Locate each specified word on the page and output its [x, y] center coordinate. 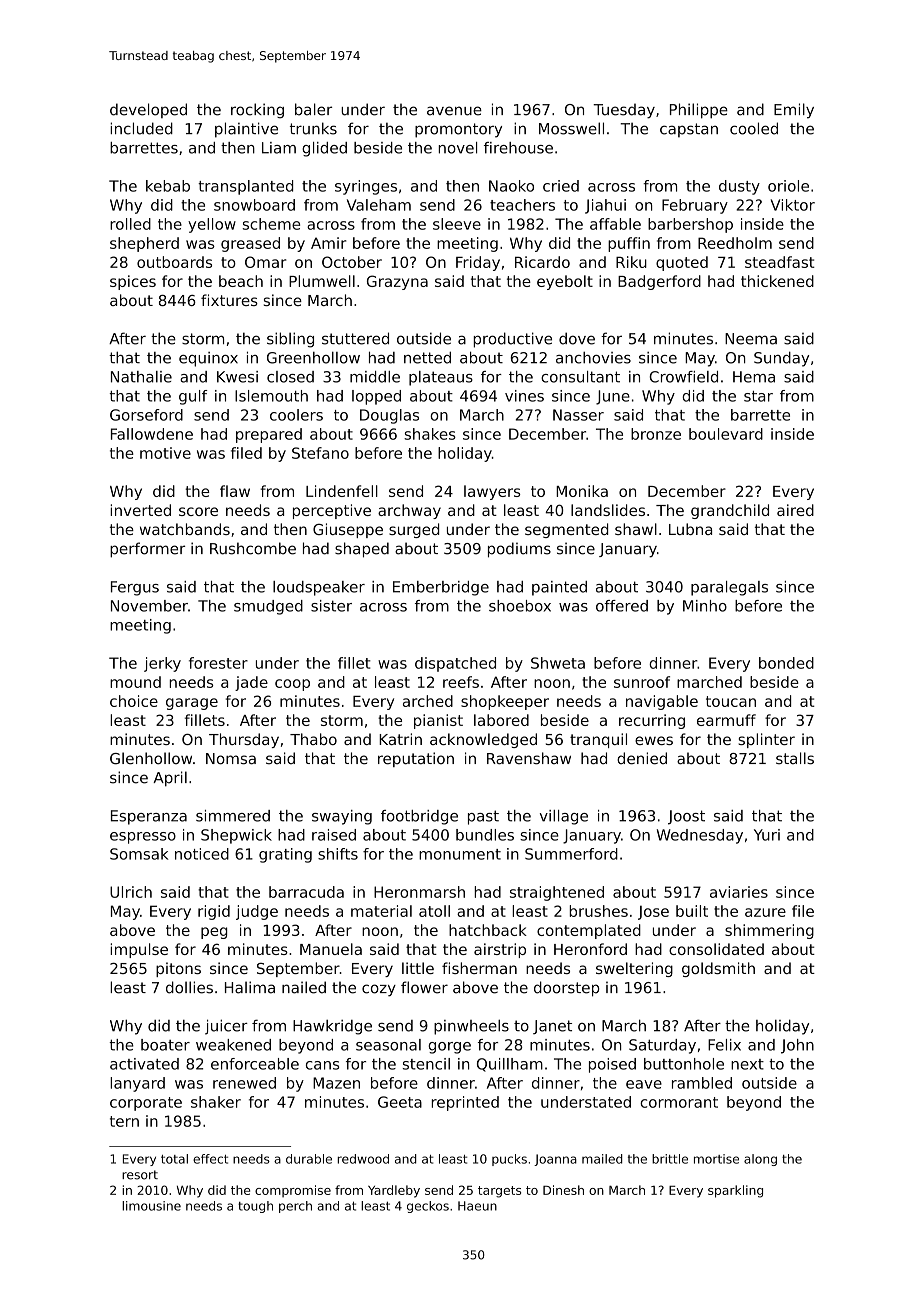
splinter [766, 740]
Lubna [690, 529]
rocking [257, 111]
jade [251, 683]
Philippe [699, 111]
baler [313, 109]
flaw [235, 491]
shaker [216, 1102]
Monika [582, 491]
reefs [461, 682]
